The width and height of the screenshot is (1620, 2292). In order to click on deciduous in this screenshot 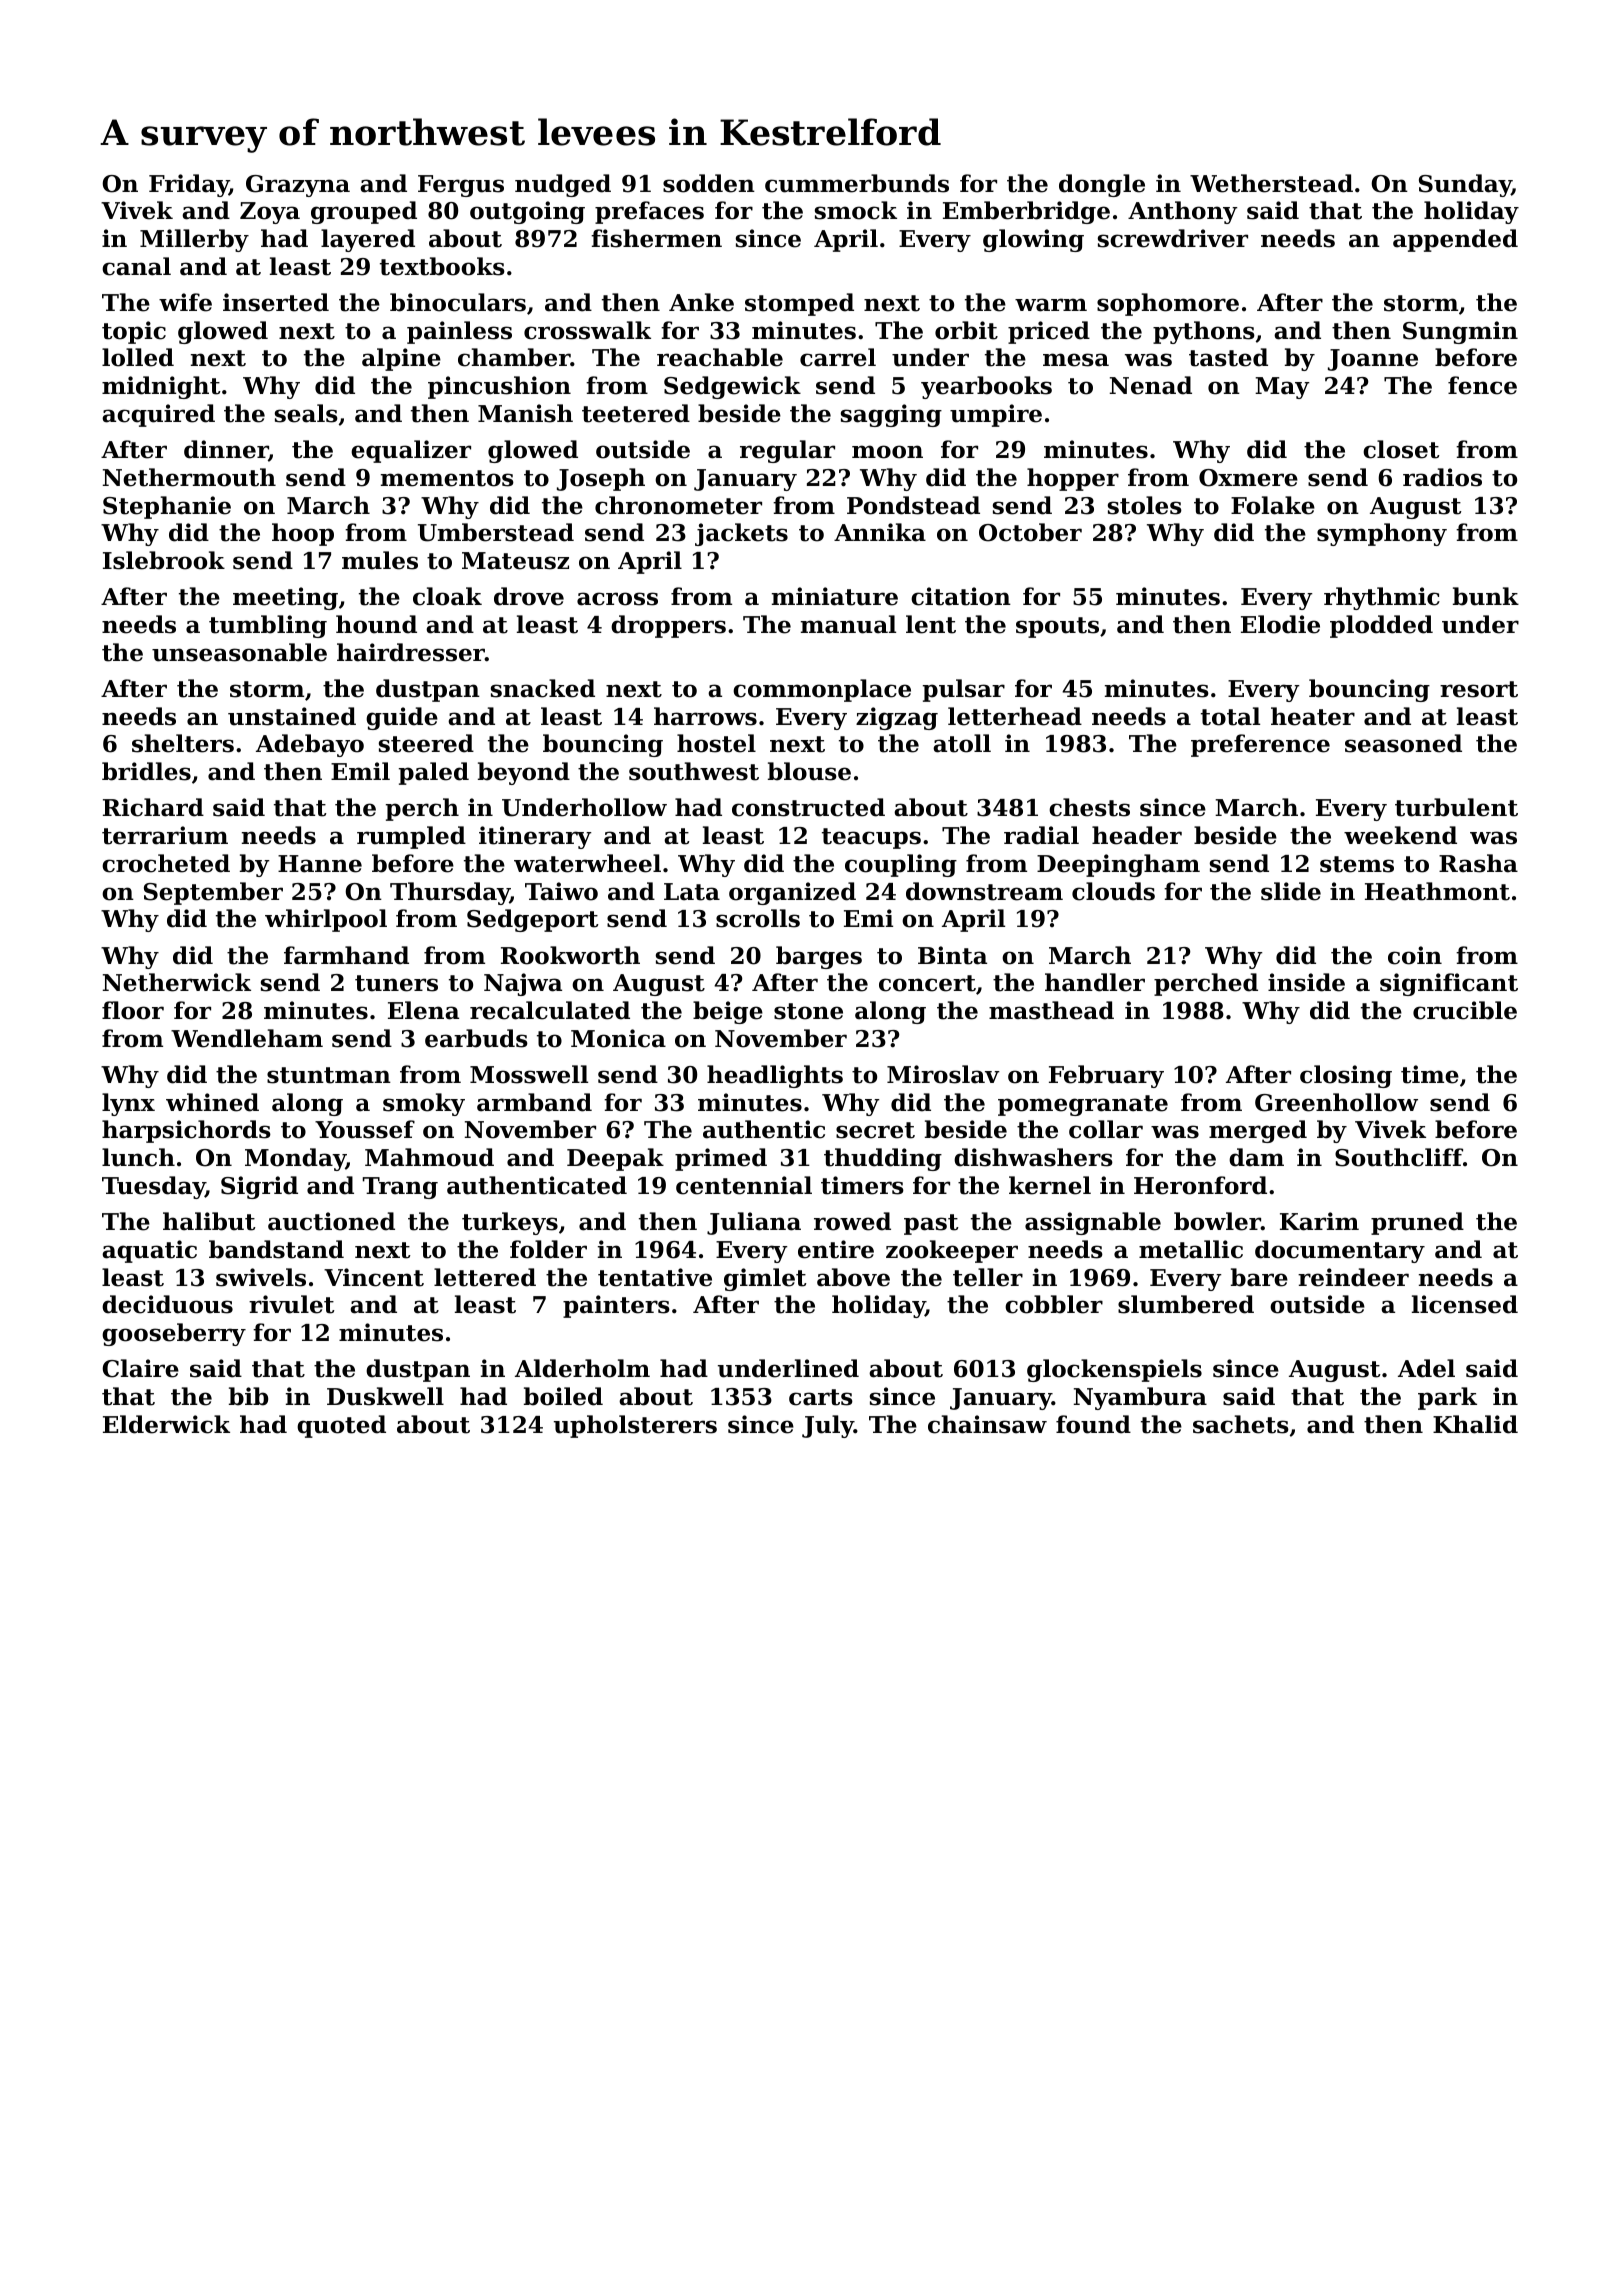, I will do `click(167, 1304)`.
